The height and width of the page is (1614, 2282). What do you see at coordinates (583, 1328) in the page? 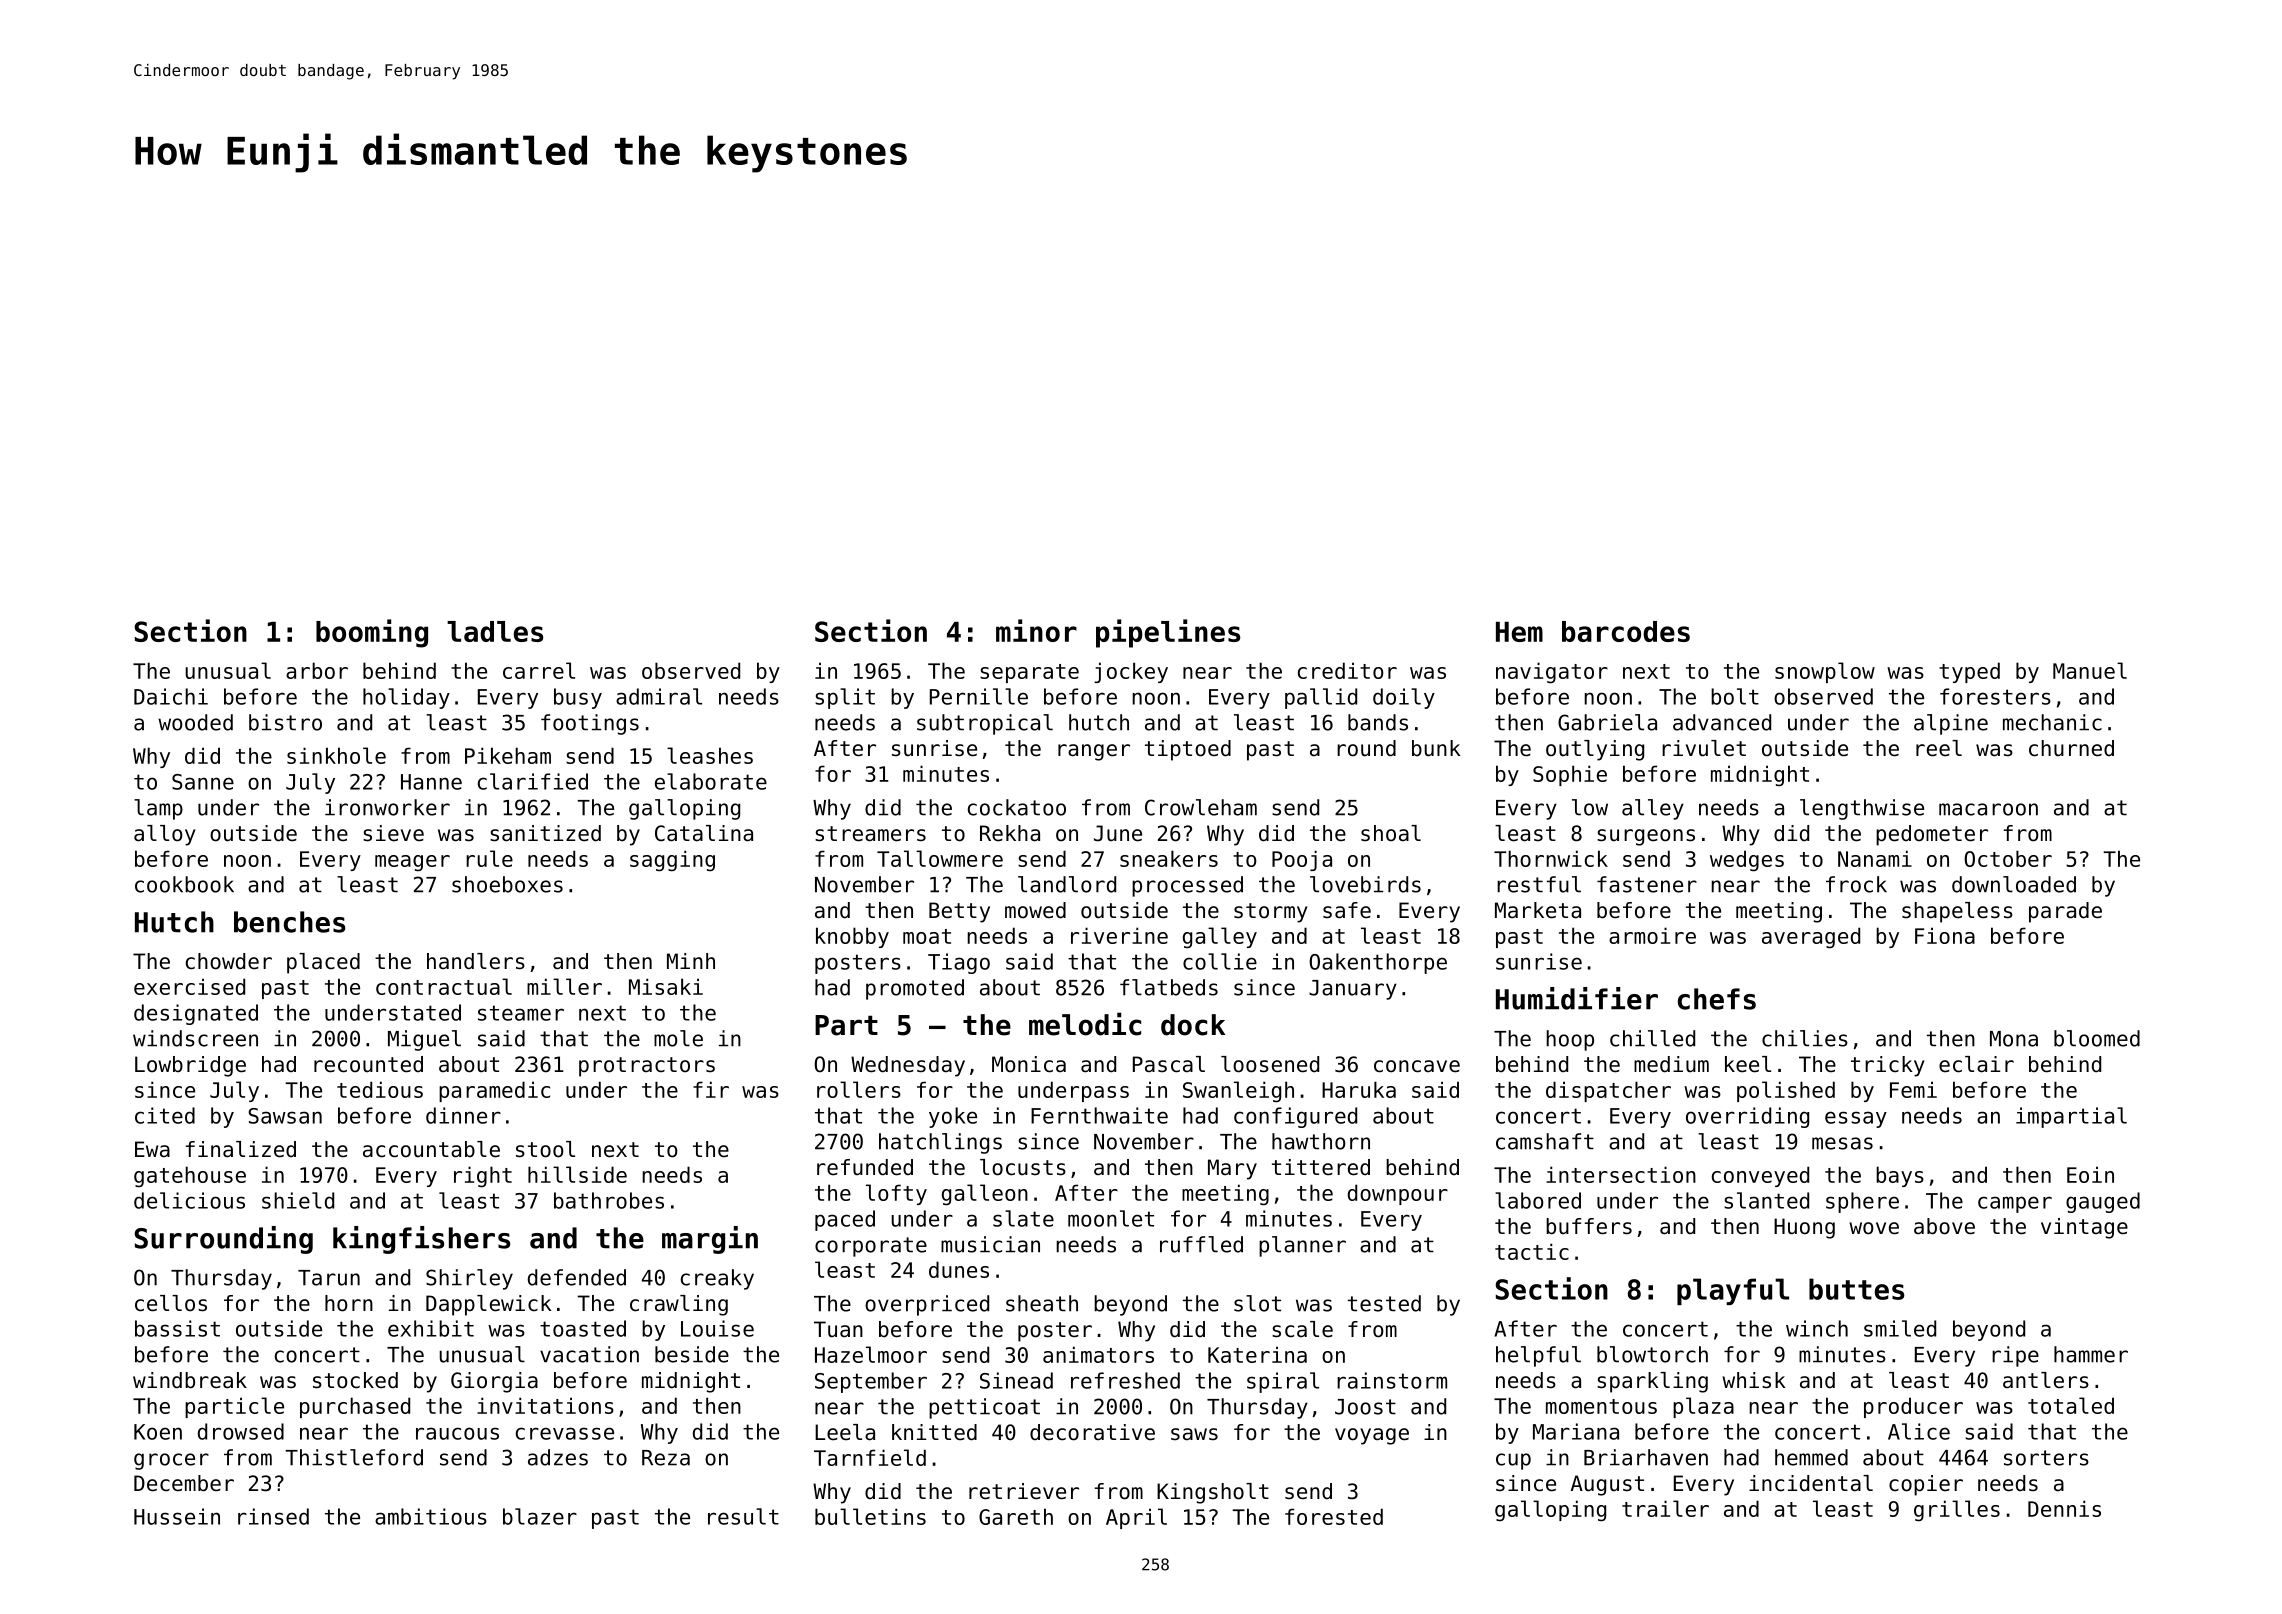
I see `toasted` at bounding box center [583, 1328].
